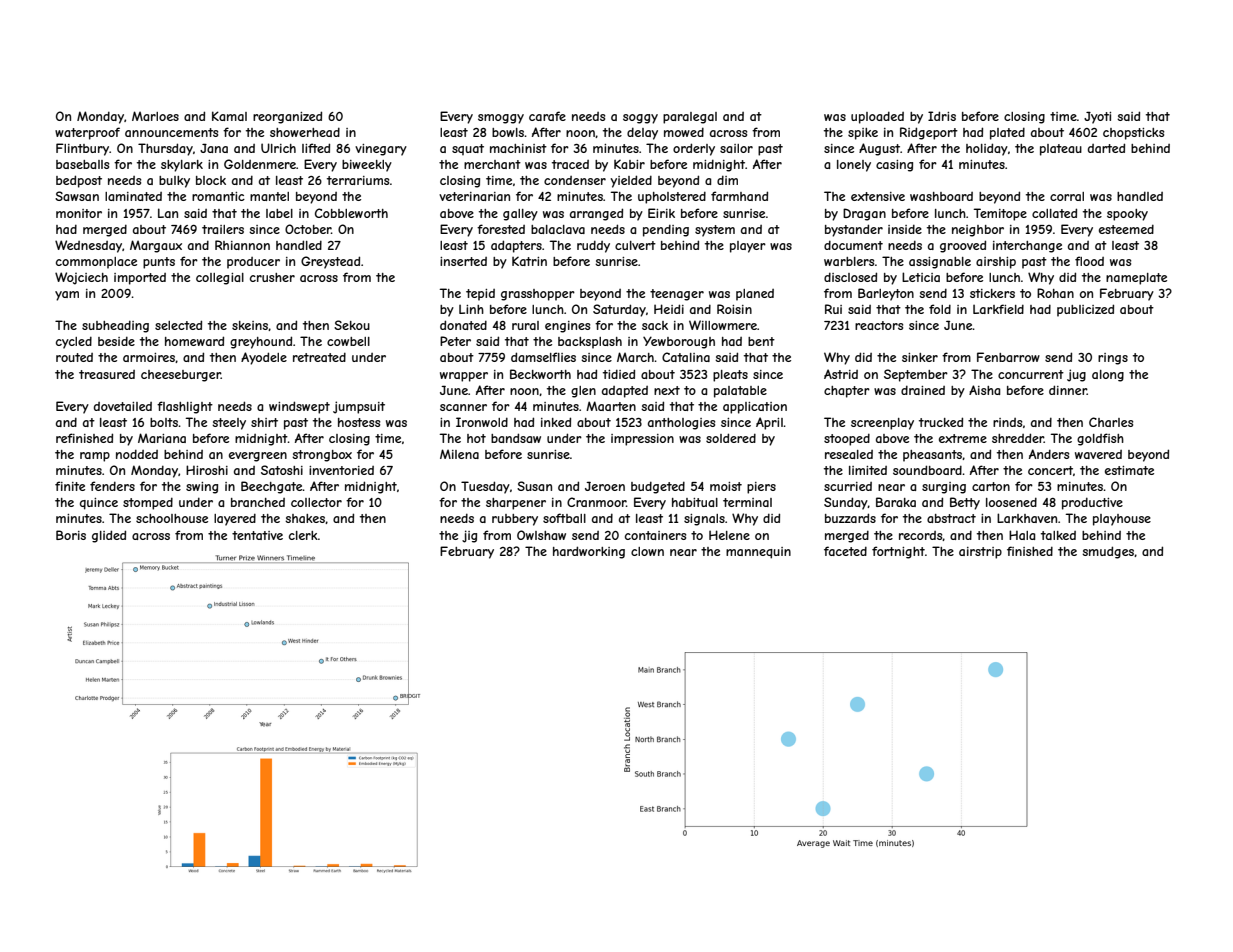 This screenshot has height=952, width=1233. Describe the element at coordinates (463, 325) in the screenshot. I see `donated` at that location.
